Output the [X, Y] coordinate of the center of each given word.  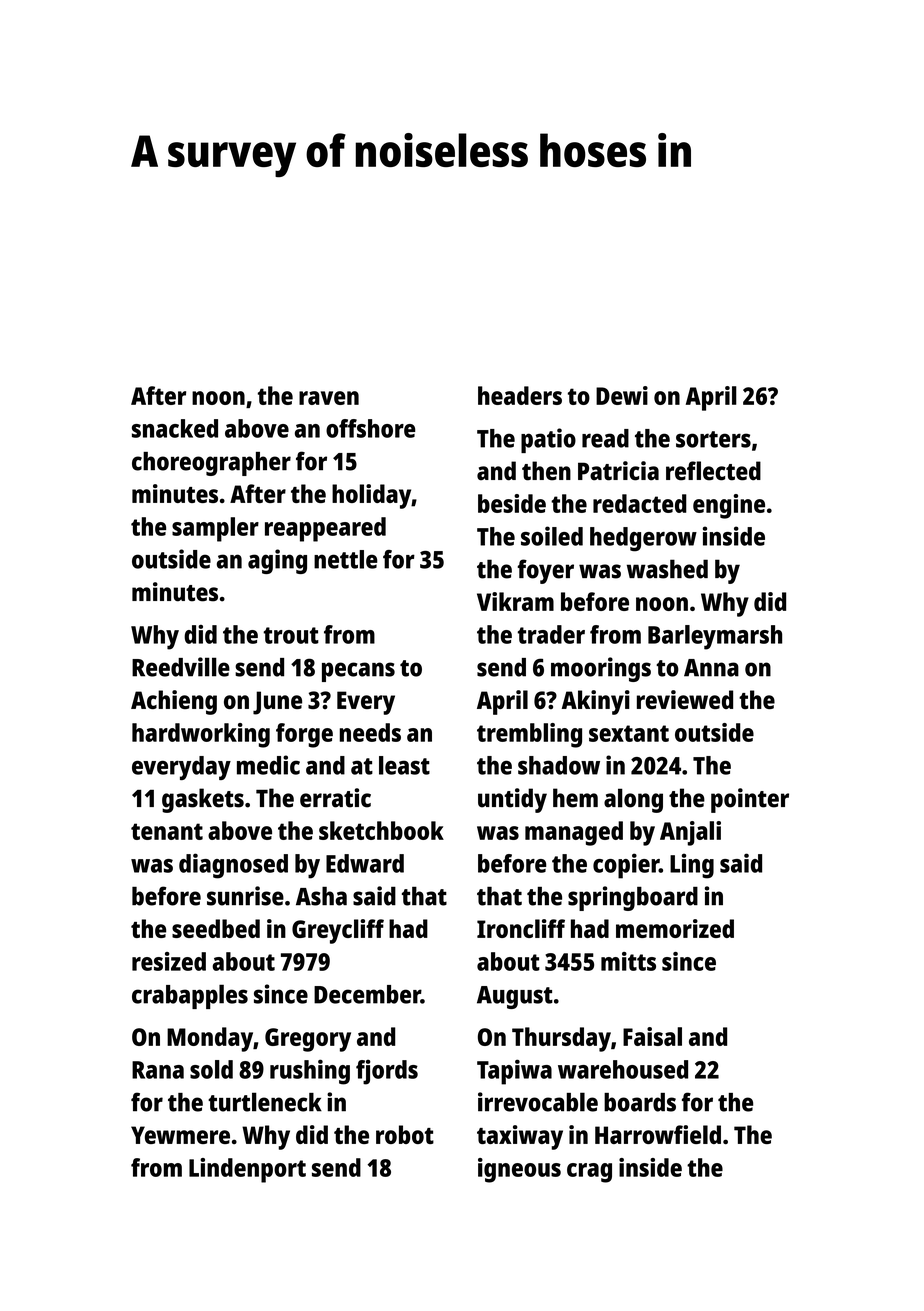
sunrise [245, 896]
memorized [675, 928]
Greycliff [338, 931]
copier [626, 866]
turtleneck [265, 1102]
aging [277, 561]
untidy [512, 800]
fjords [387, 1072]
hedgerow [643, 539]
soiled [552, 536]
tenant [167, 831]
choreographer [211, 464]
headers [520, 395]
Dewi [622, 395]
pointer [750, 800]
